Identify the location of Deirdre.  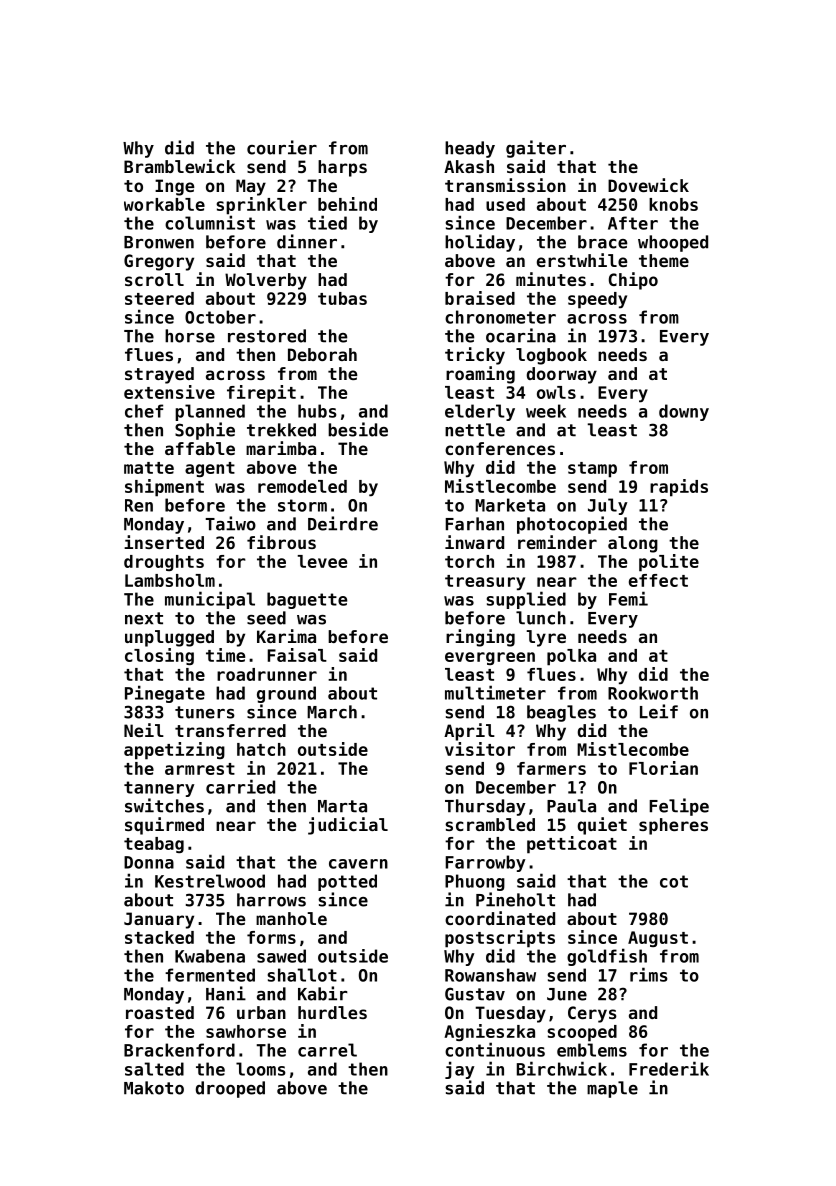
(343, 523).
